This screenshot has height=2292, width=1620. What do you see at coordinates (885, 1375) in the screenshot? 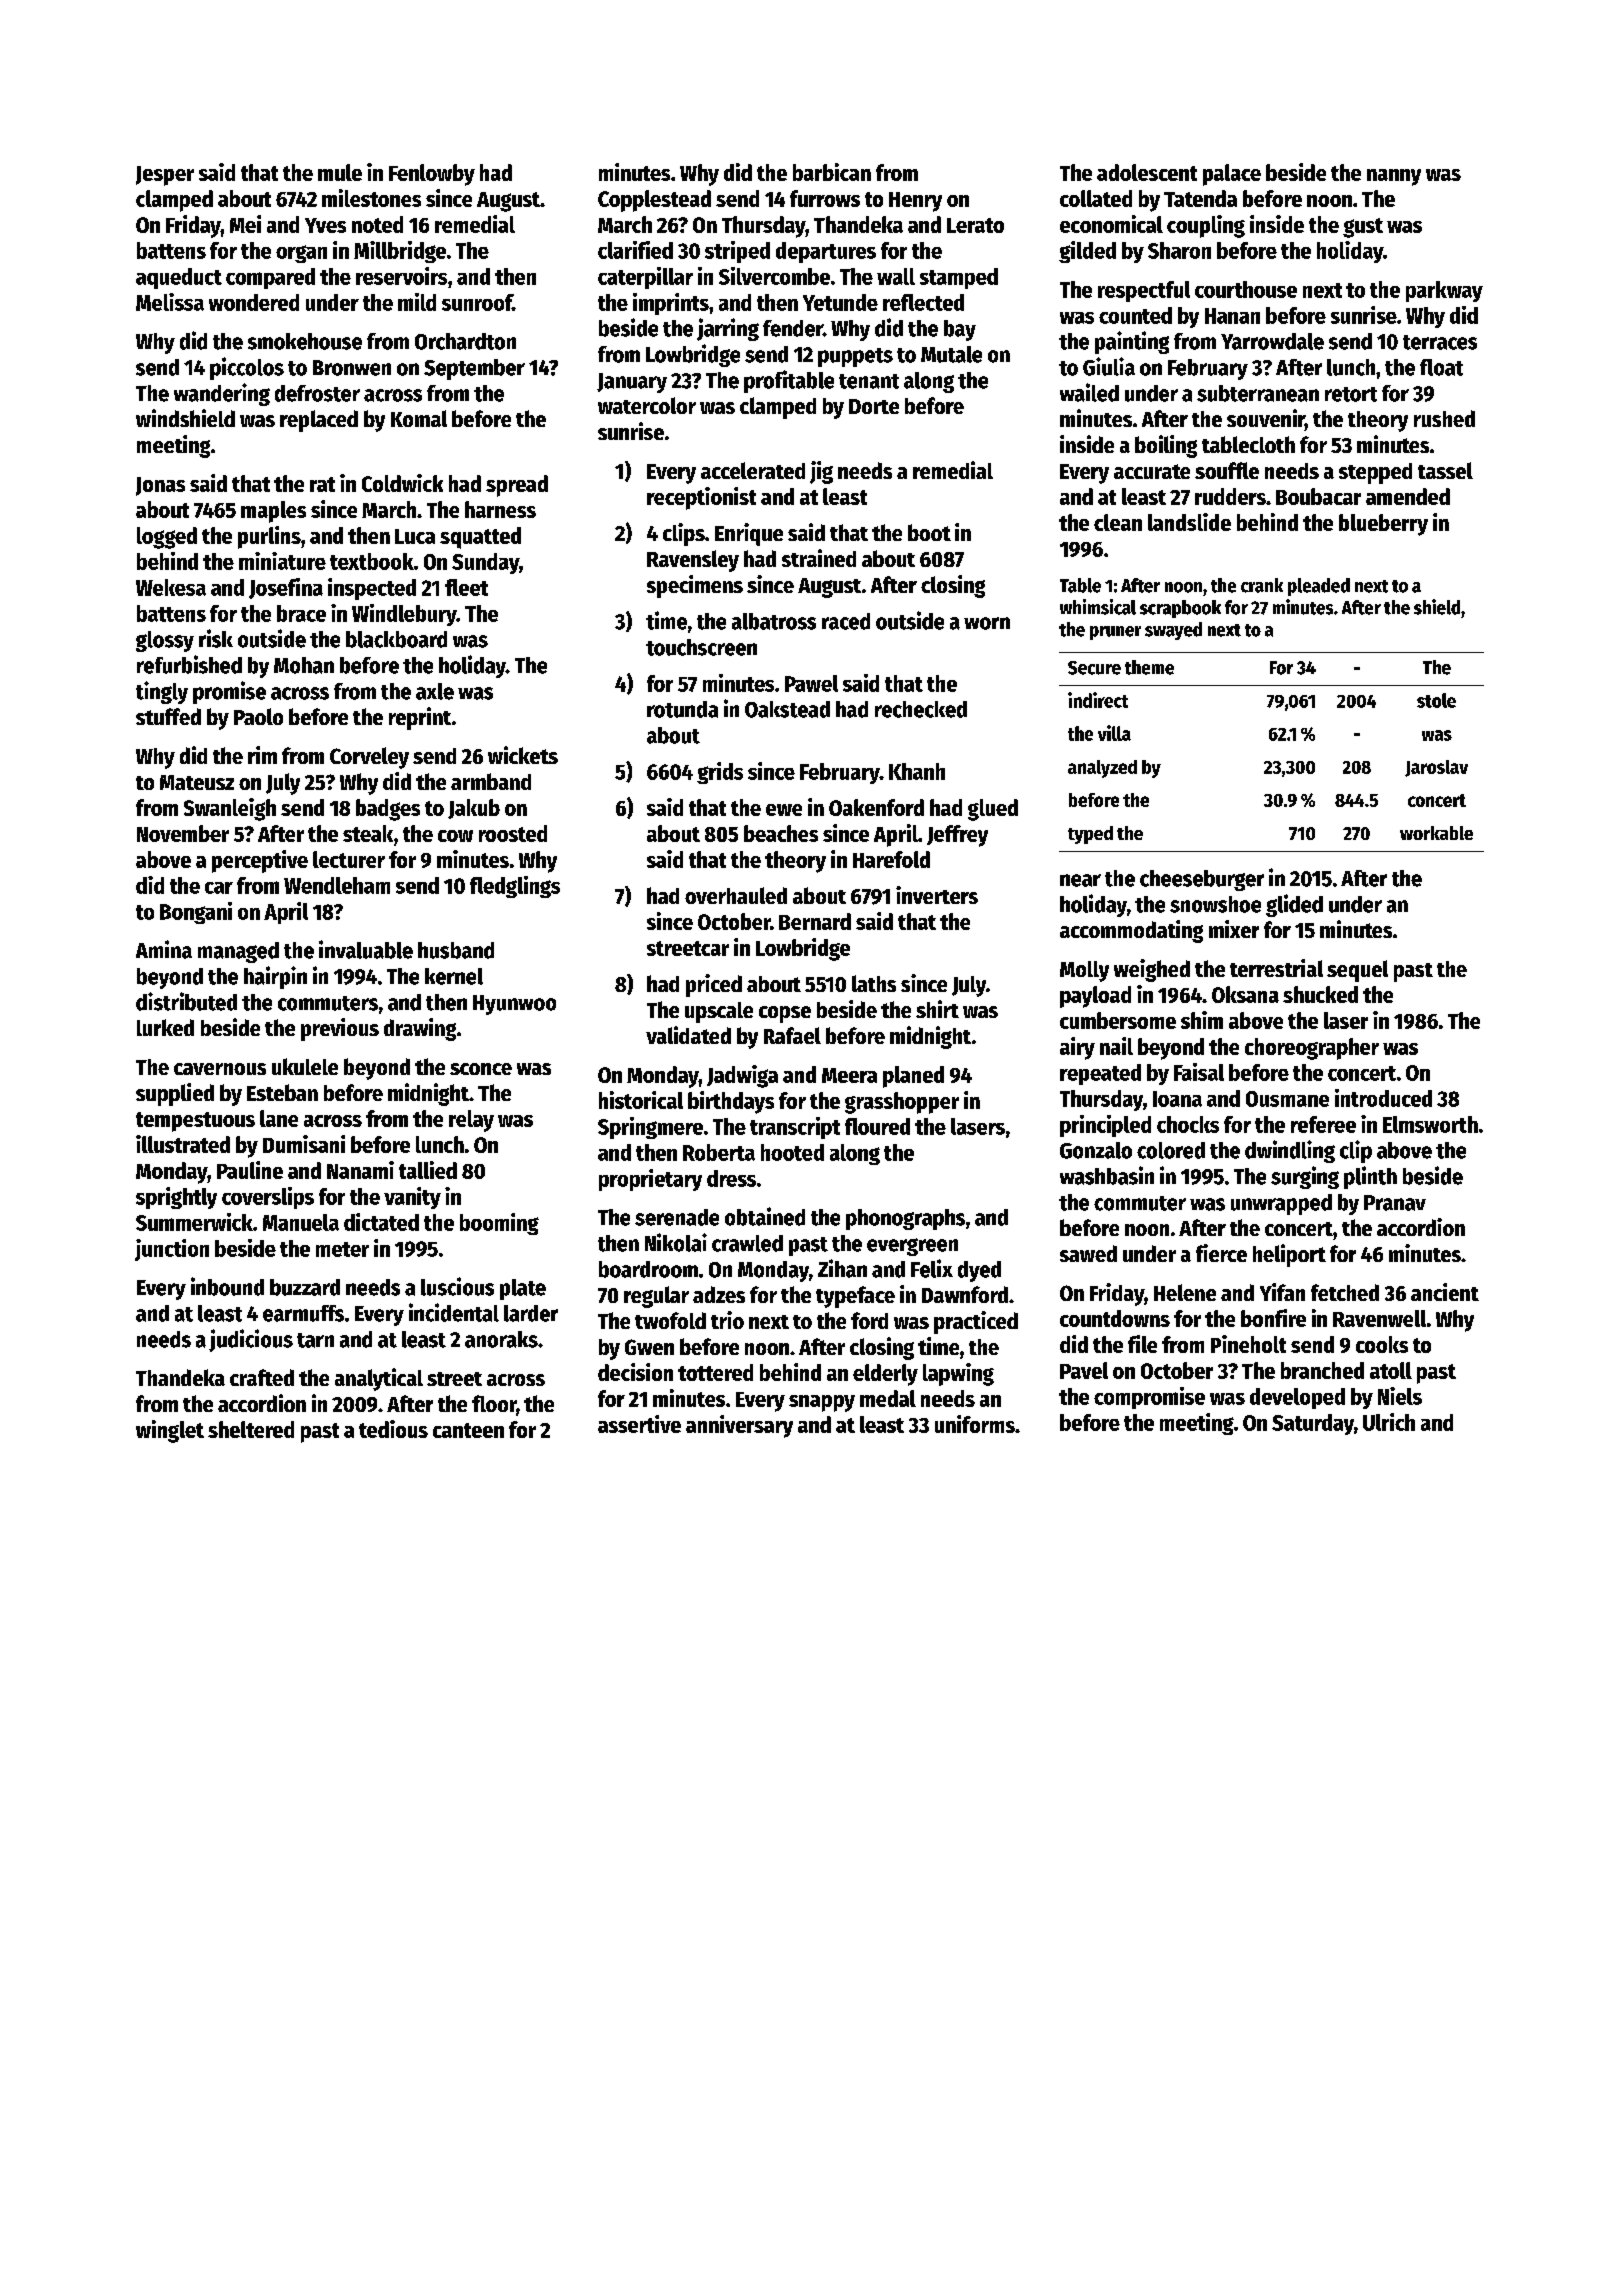
I see `elderly` at bounding box center [885, 1375].
